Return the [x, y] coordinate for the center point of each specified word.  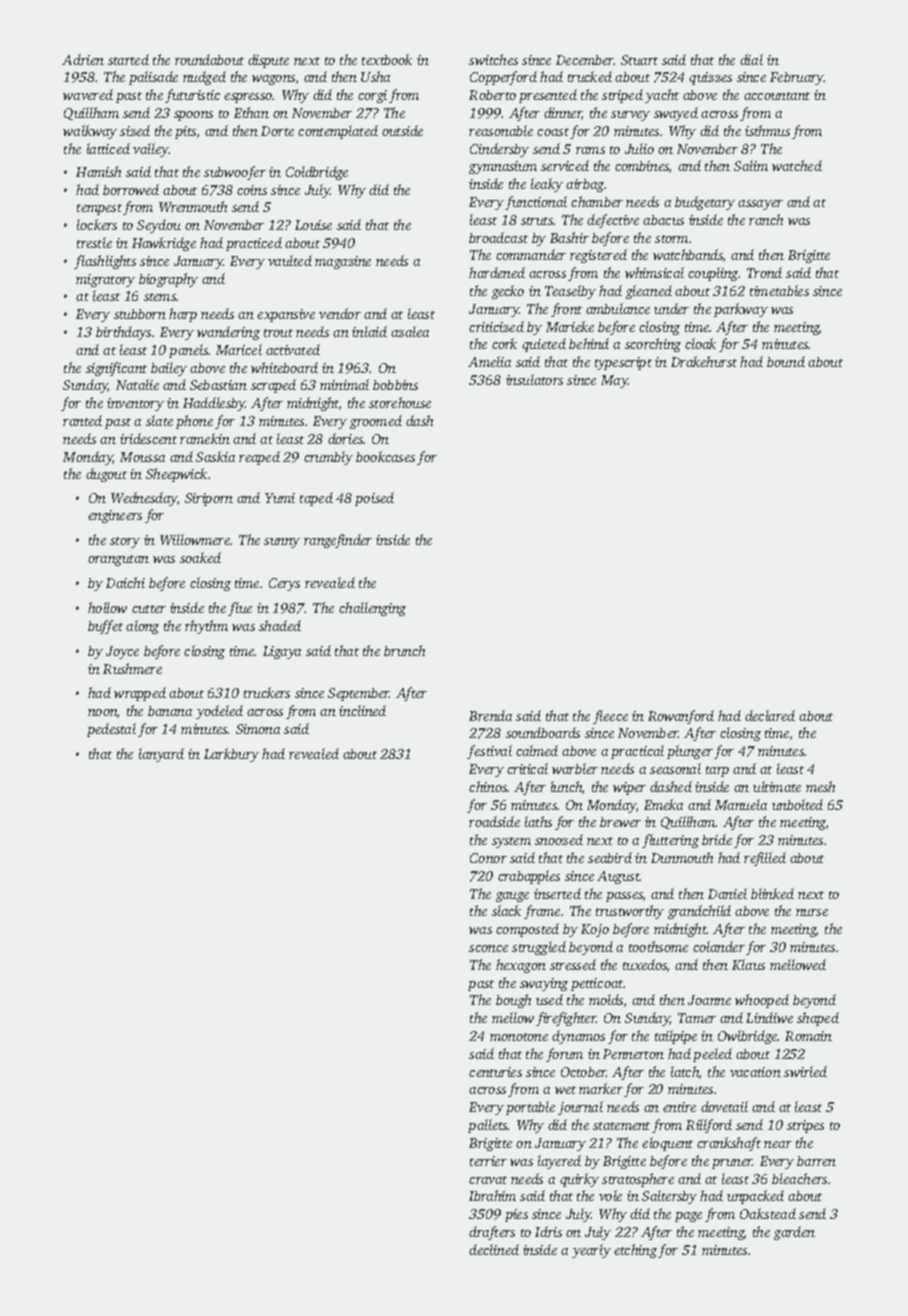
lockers [97, 224]
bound [786, 361]
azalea [410, 331]
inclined [362, 710]
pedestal [111, 730]
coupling [713, 274]
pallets [488, 1126]
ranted [82, 420]
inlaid [369, 331]
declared [770, 715]
